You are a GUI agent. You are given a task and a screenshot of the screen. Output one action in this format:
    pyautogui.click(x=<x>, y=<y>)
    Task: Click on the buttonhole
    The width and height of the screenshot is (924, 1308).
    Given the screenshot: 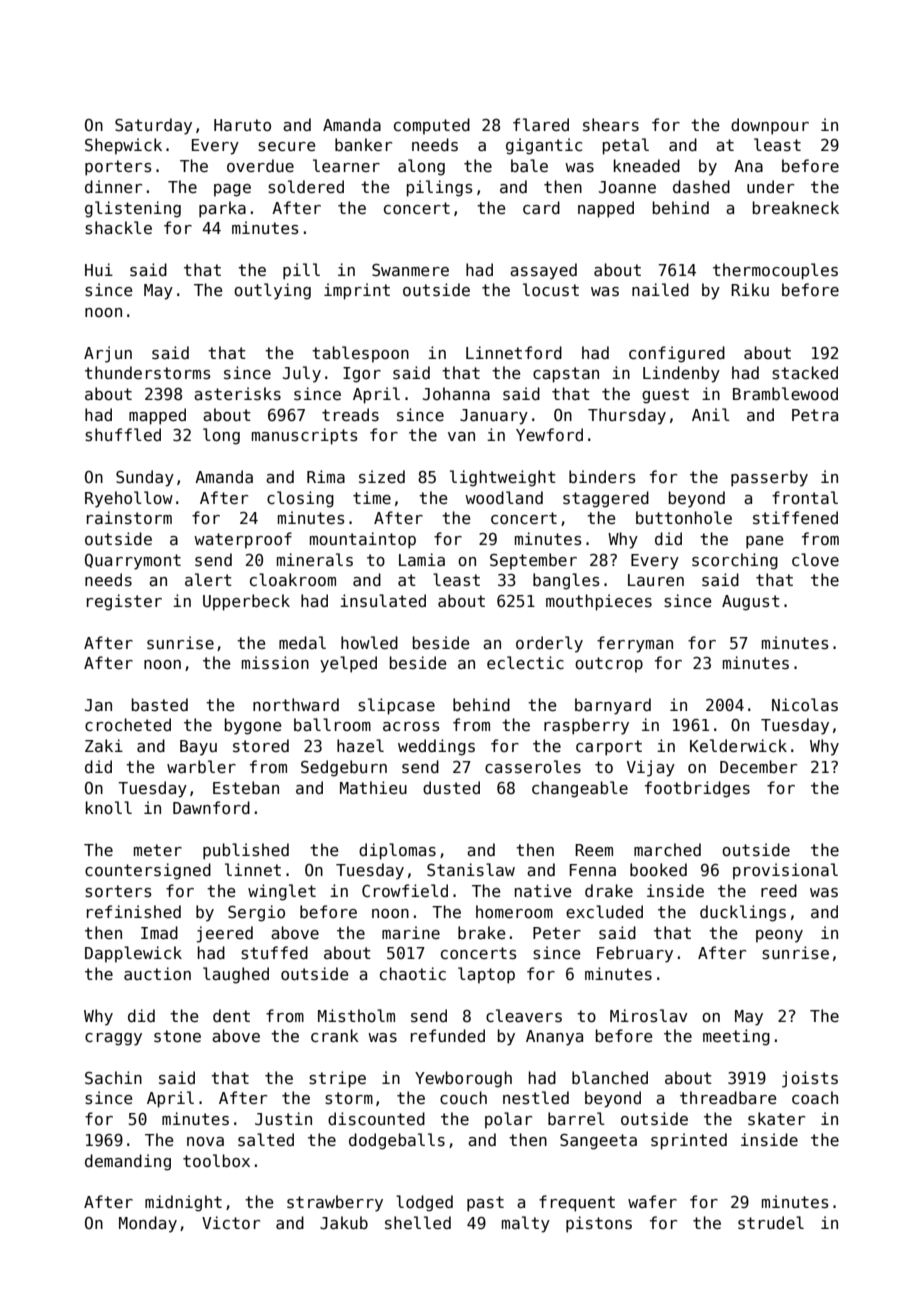 What is the action you would take?
    pyautogui.click(x=684, y=517)
